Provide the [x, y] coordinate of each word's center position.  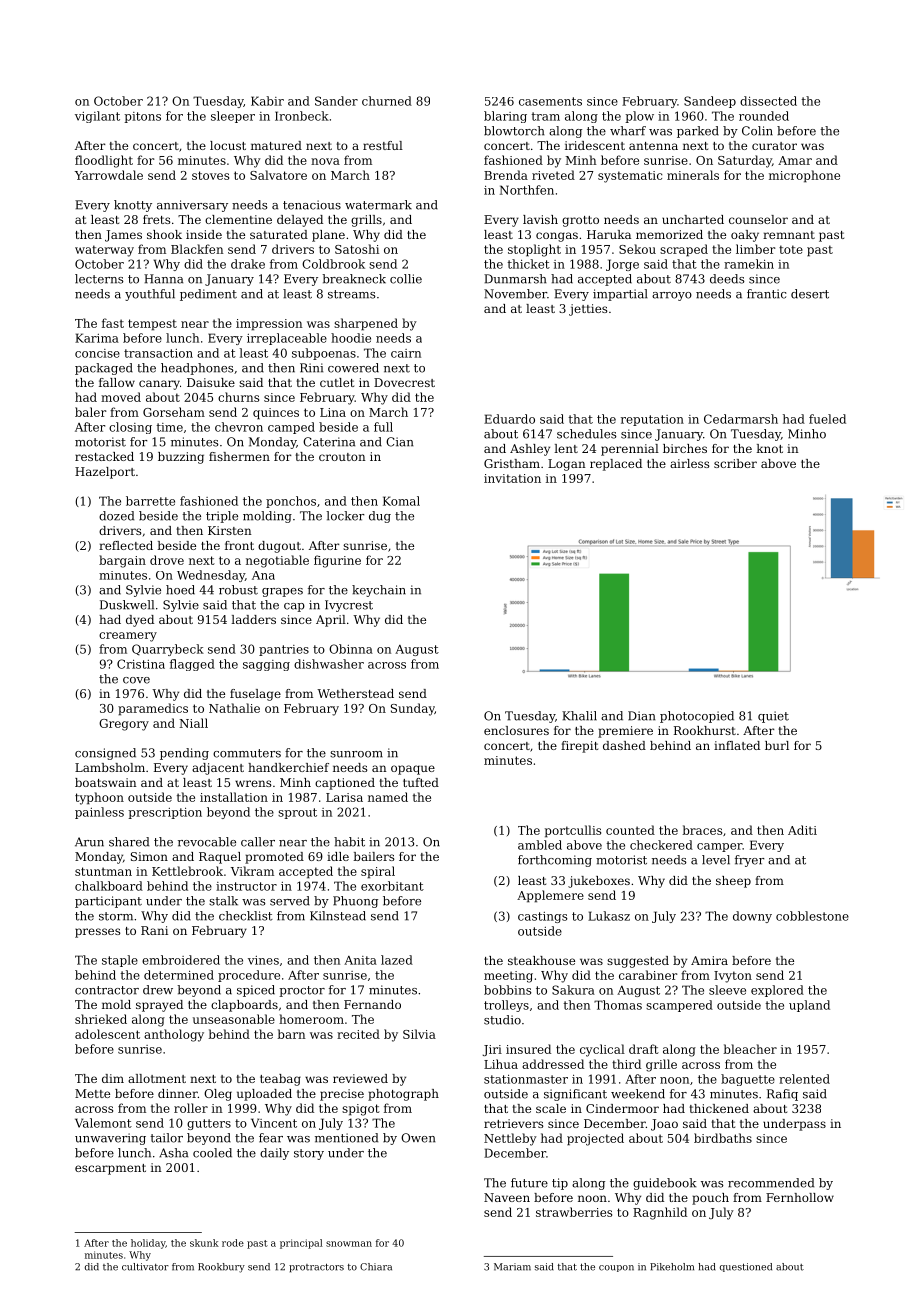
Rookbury [221, 1268]
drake [248, 264]
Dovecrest [404, 382]
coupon [616, 1268]
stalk [223, 901]
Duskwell [127, 605]
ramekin [749, 264]
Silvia [419, 1034]
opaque [413, 770]
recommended [771, 1183]
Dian [641, 716]
